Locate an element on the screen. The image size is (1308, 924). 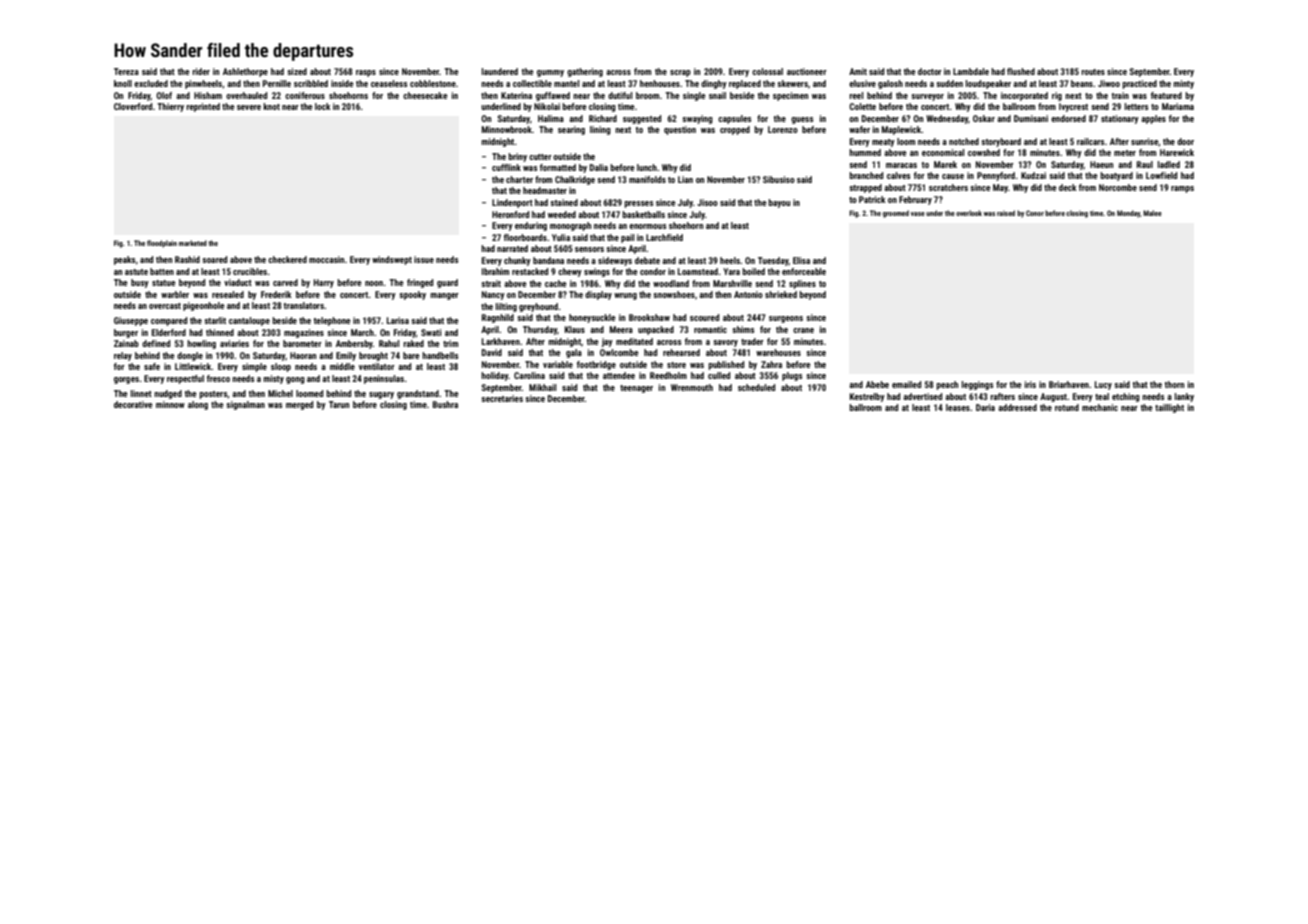
gathering is located at coordinates (585, 72).
